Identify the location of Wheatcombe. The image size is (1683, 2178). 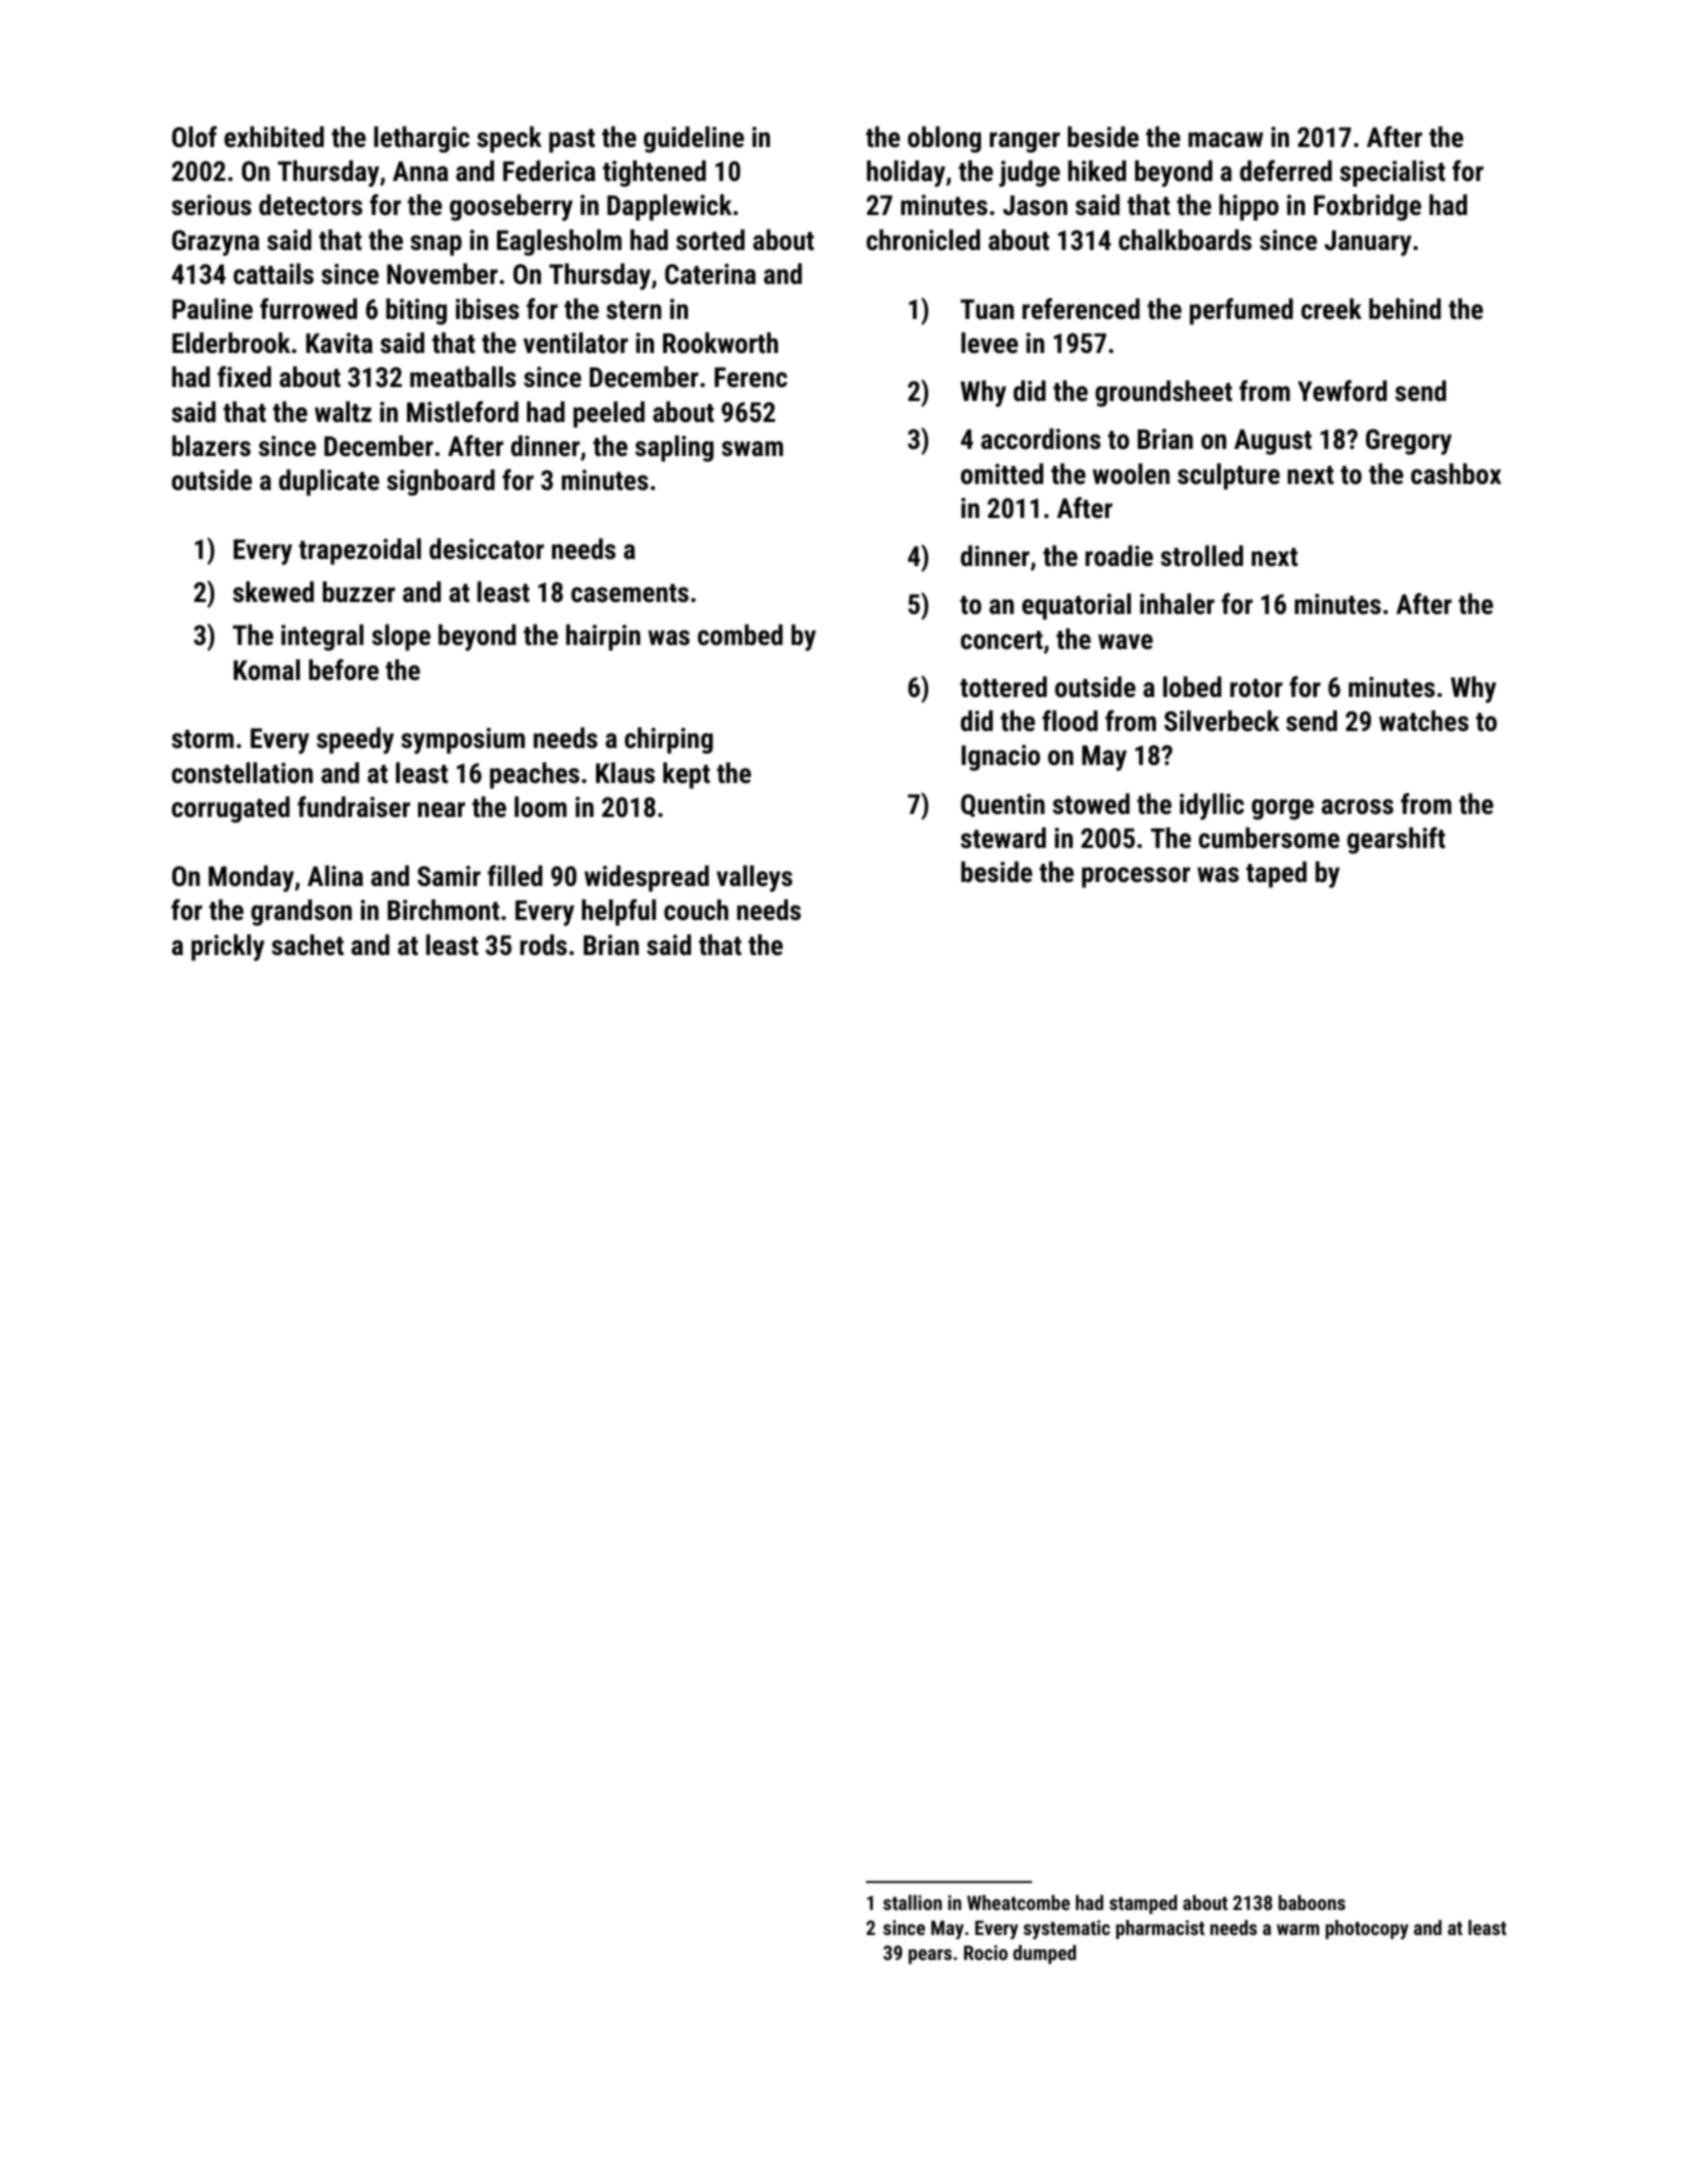
(1018, 1902).
